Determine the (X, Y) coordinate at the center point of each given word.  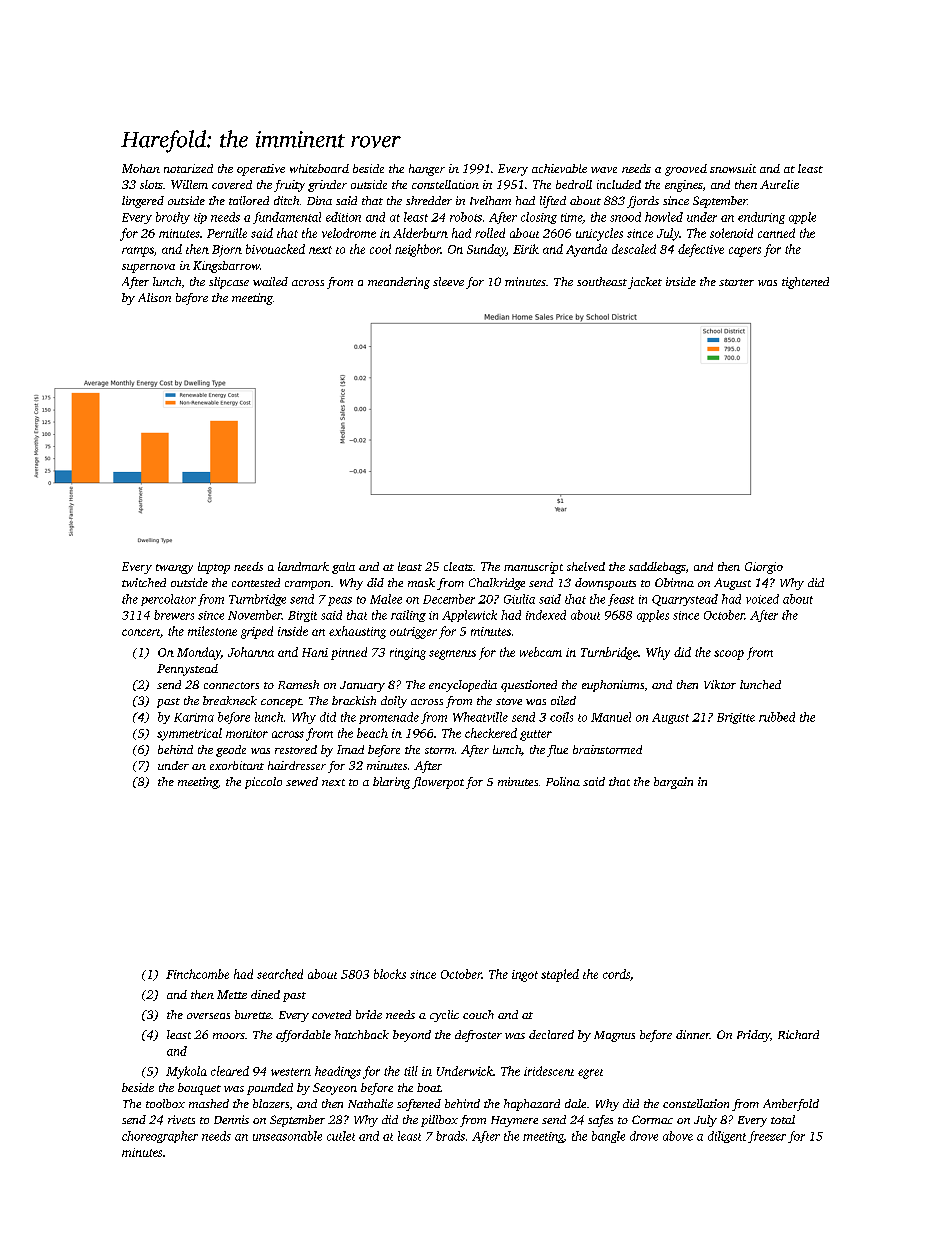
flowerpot (438, 783)
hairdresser (297, 765)
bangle (608, 1137)
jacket (645, 283)
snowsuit (733, 168)
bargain (673, 783)
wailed (270, 281)
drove (644, 1136)
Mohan (141, 168)
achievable (559, 168)
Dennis (231, 1119)
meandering (399, 283)
